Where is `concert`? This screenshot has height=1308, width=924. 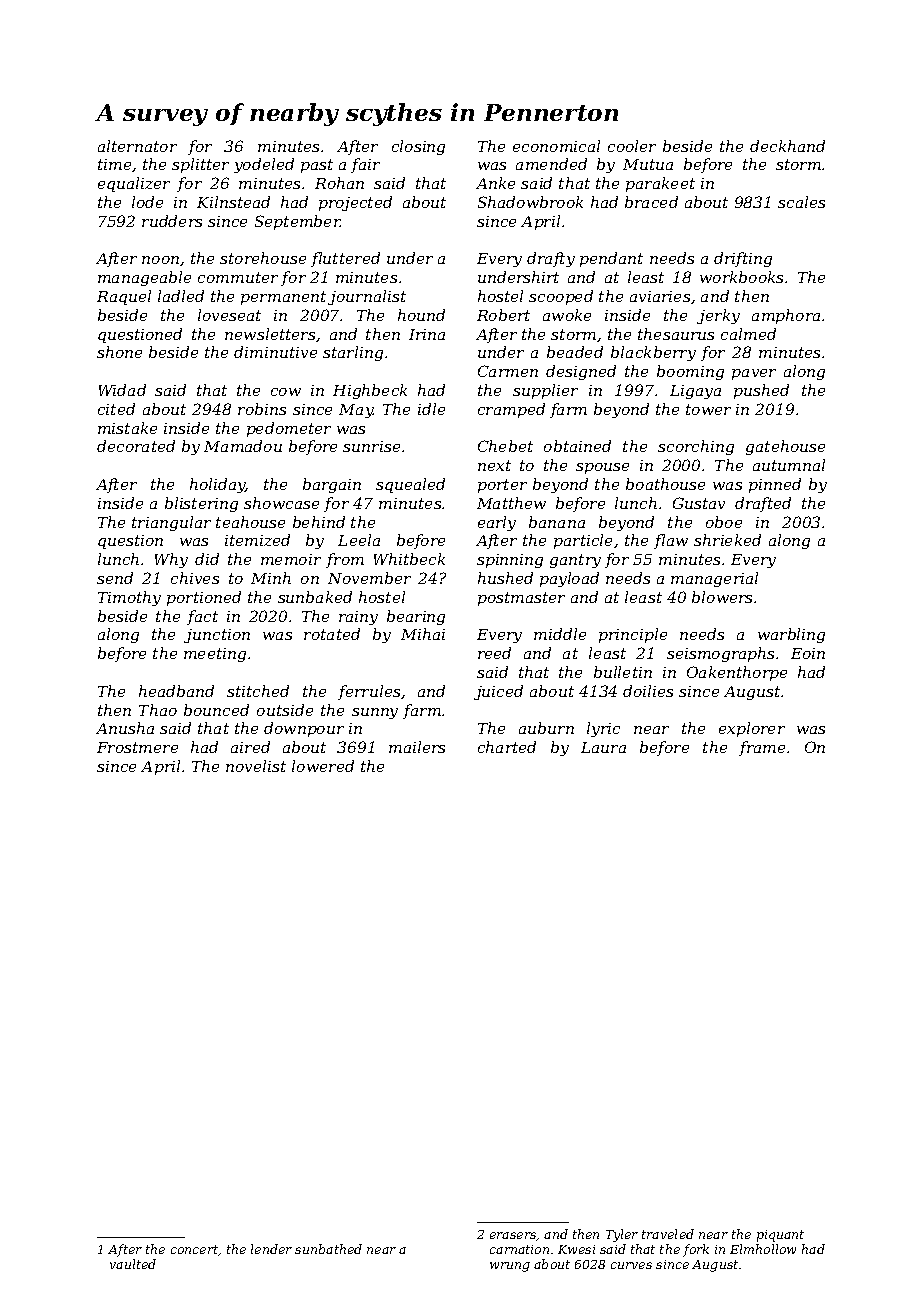
concert is located at coordinates (195, 1250).
